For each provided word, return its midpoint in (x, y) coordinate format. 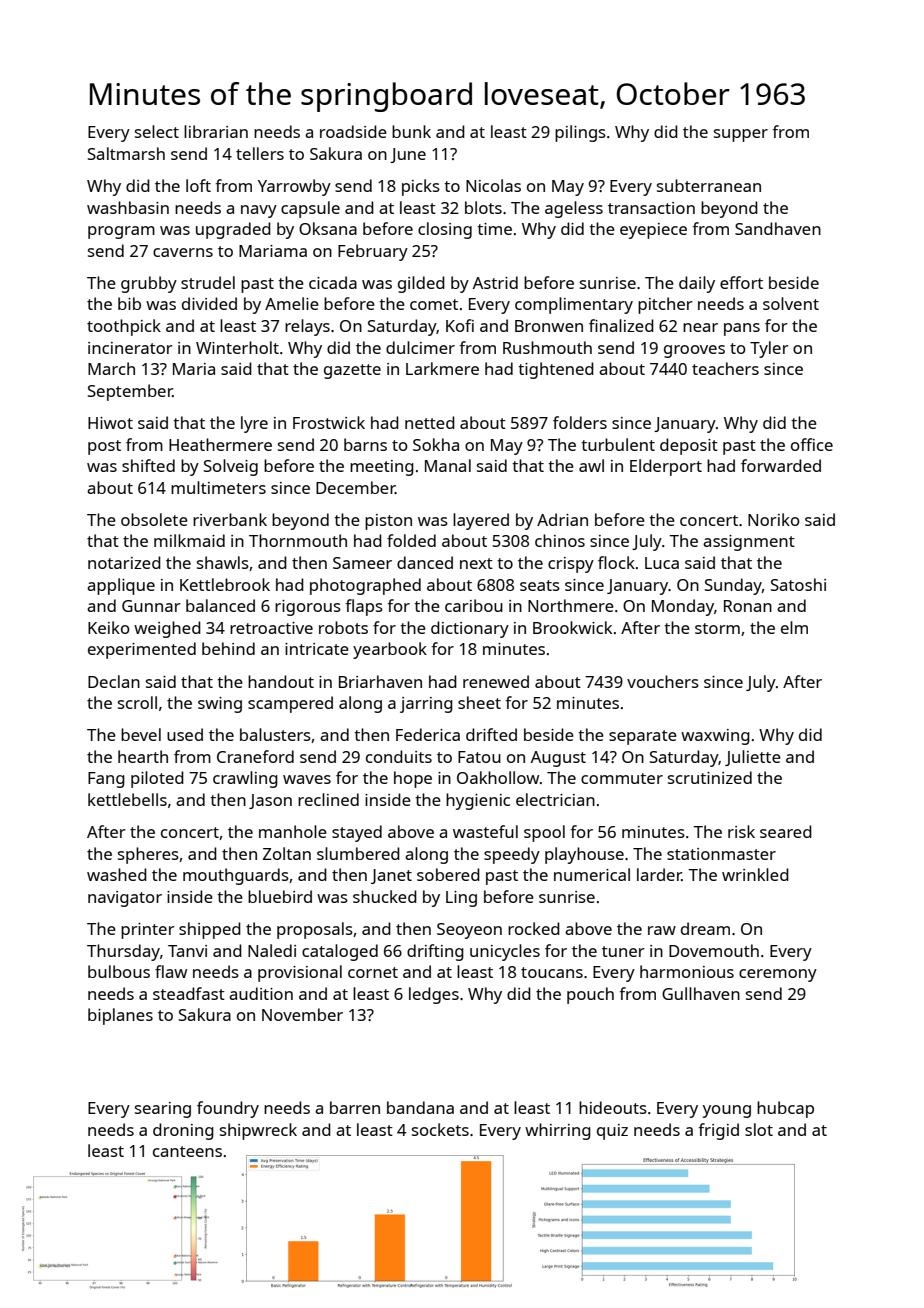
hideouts (613, 1107)
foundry (228, 1109)
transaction (651, 208)
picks (421, 187)
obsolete (154, 519)
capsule (310, 209)
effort (741, 282)
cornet (373, 972)
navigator (125, 899)
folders (580, 422)
